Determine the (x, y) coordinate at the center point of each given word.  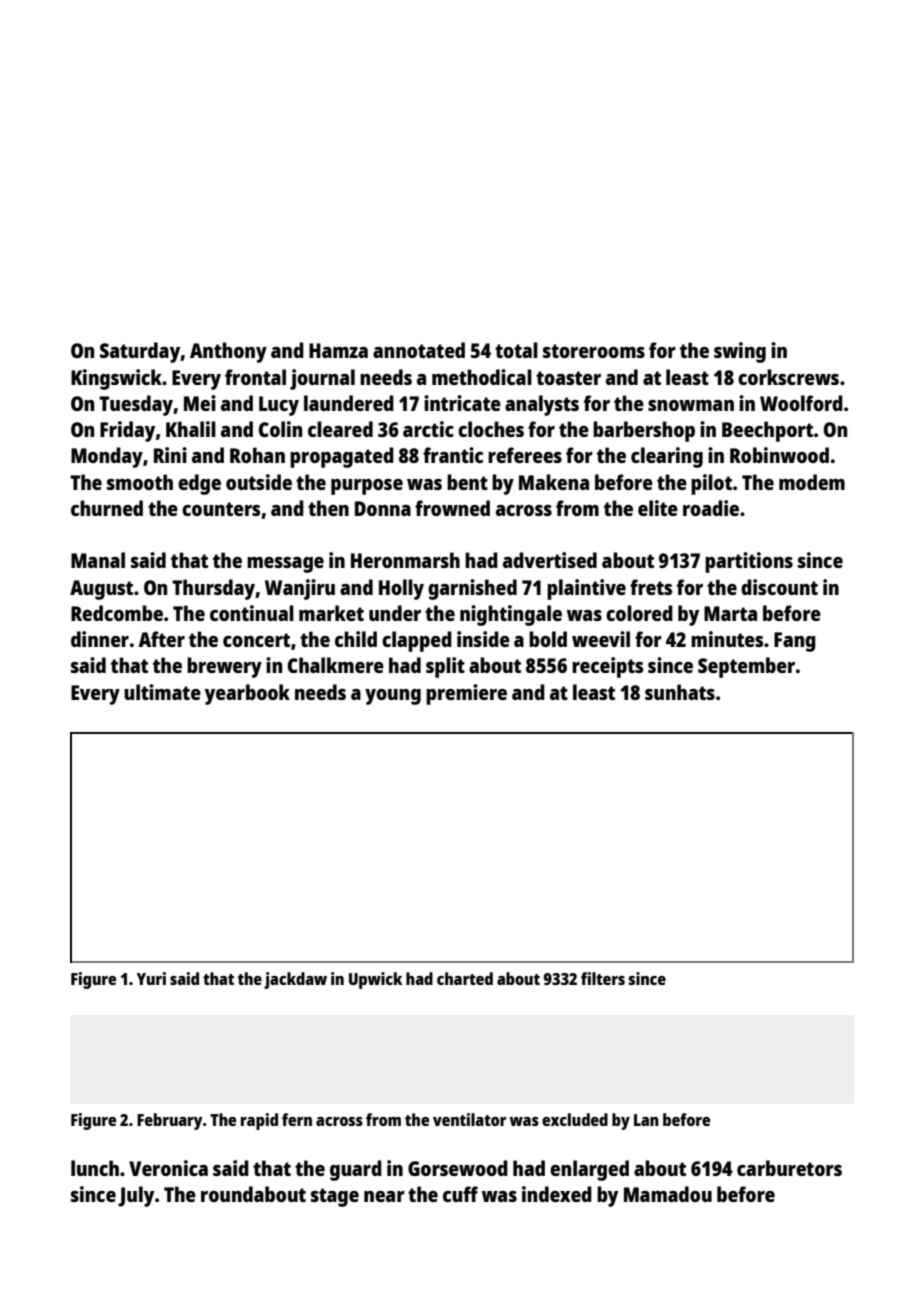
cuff (460, 1194)
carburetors (789, 1168)
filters (603, 978)
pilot (711, 484)
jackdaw (295, 980)
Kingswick (116, 379)
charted (465, 978)
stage (335, 1197)
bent (467, 482)
